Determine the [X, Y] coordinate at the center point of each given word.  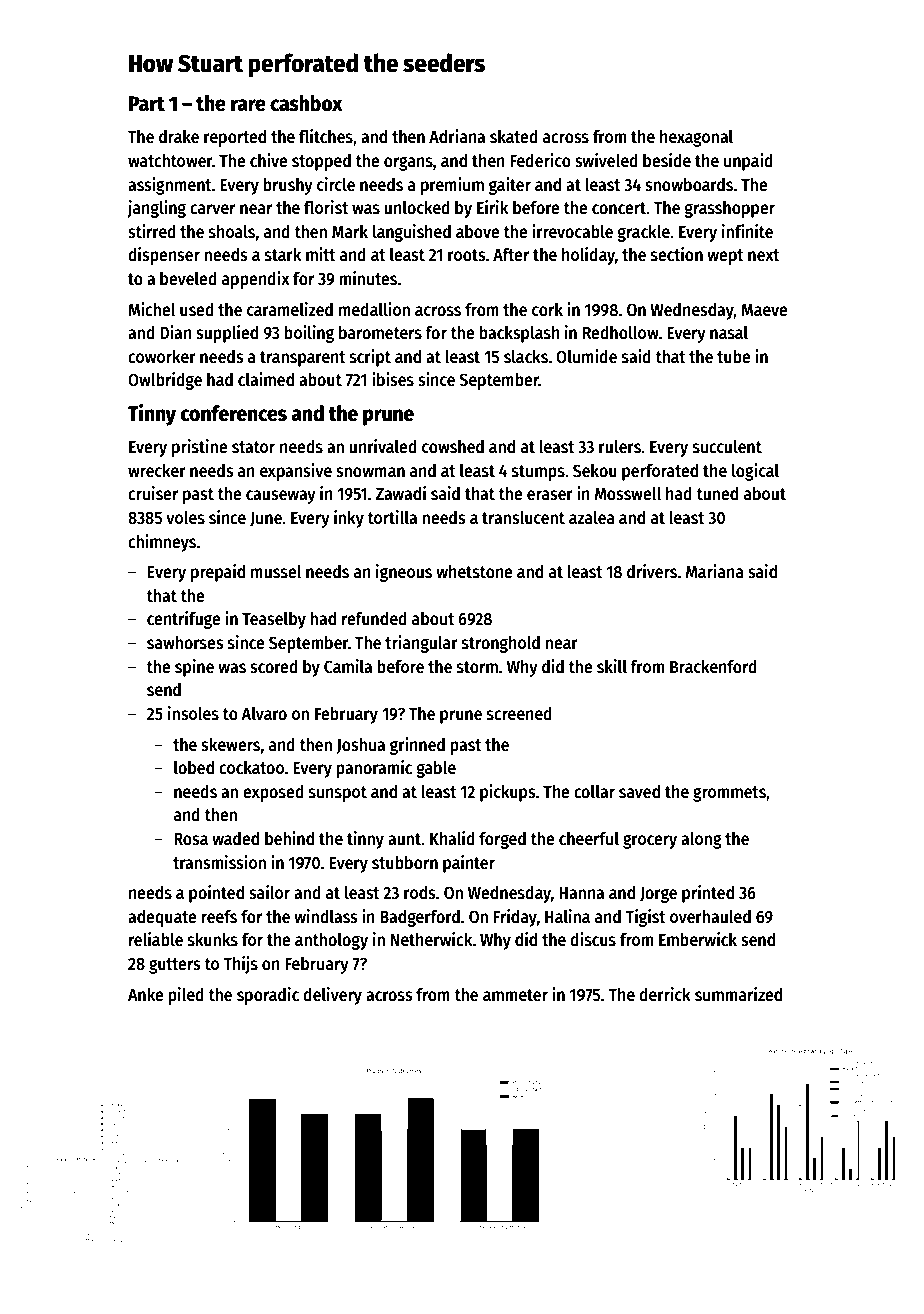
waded [235, 838]
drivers [652, 571]
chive [269, 160]
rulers [620, 447]
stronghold [501, 644]
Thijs [240, 965]
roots [467, 255]
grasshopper [729, 209]
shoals [232, 231]
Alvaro [264, 714]
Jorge [658, 895]
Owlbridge [165, 381]
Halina [567, 916]
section [677, 254]
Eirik [492, 207]
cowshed [453, 446]
